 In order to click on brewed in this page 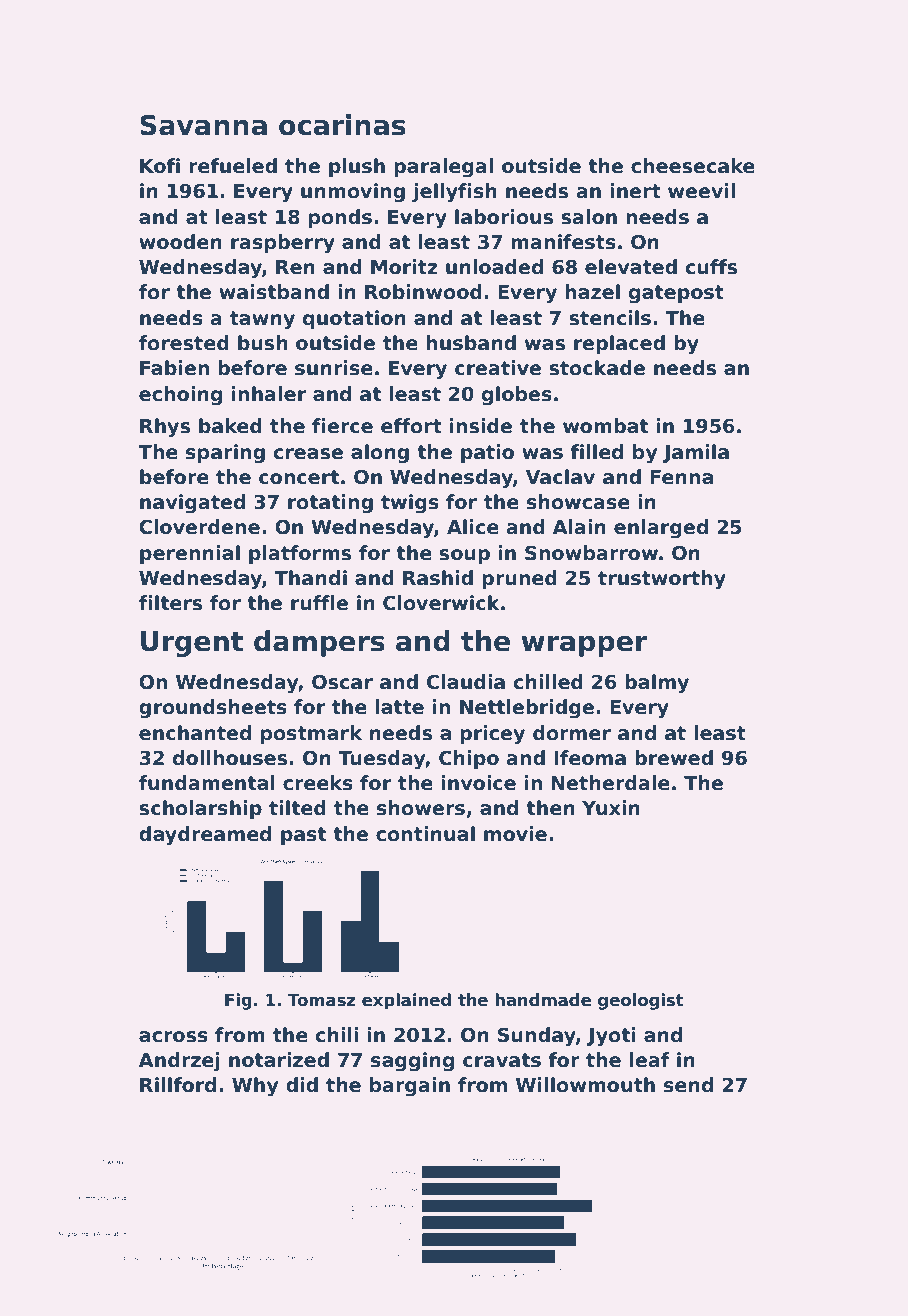, I will do `click(674, 758)`.
